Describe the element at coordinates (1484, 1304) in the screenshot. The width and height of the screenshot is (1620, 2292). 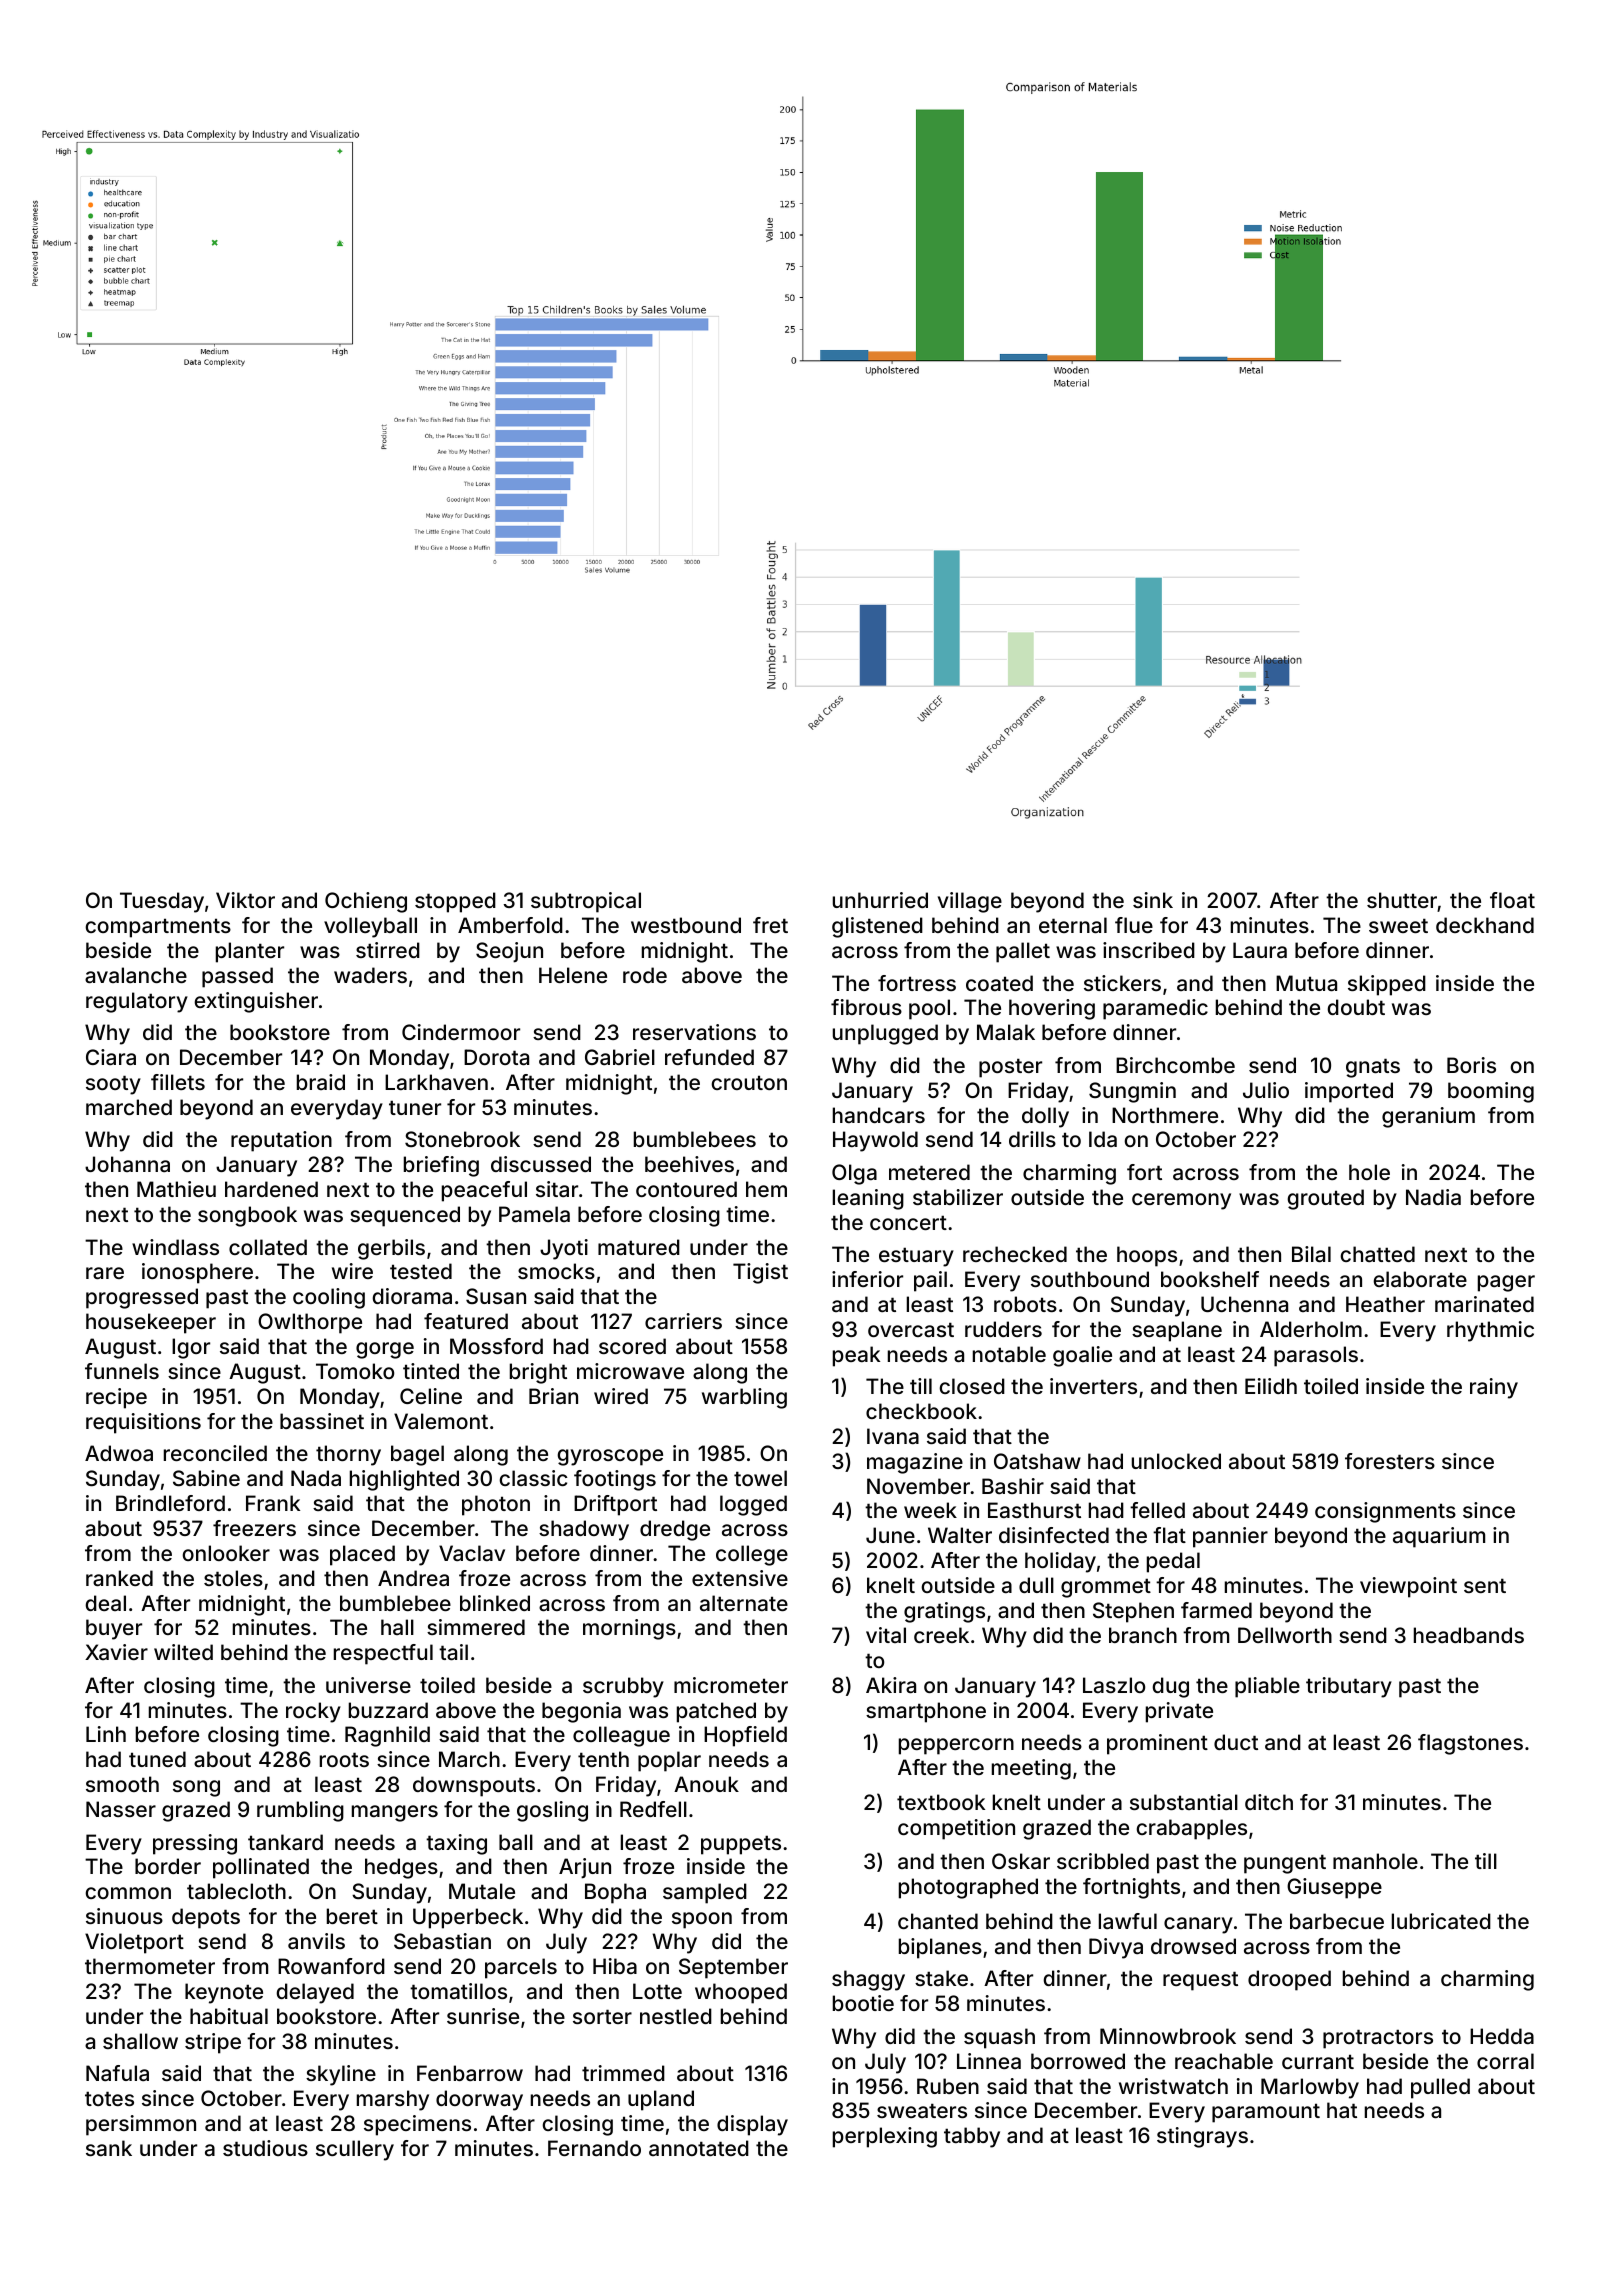
I see `marinated` at that location.
